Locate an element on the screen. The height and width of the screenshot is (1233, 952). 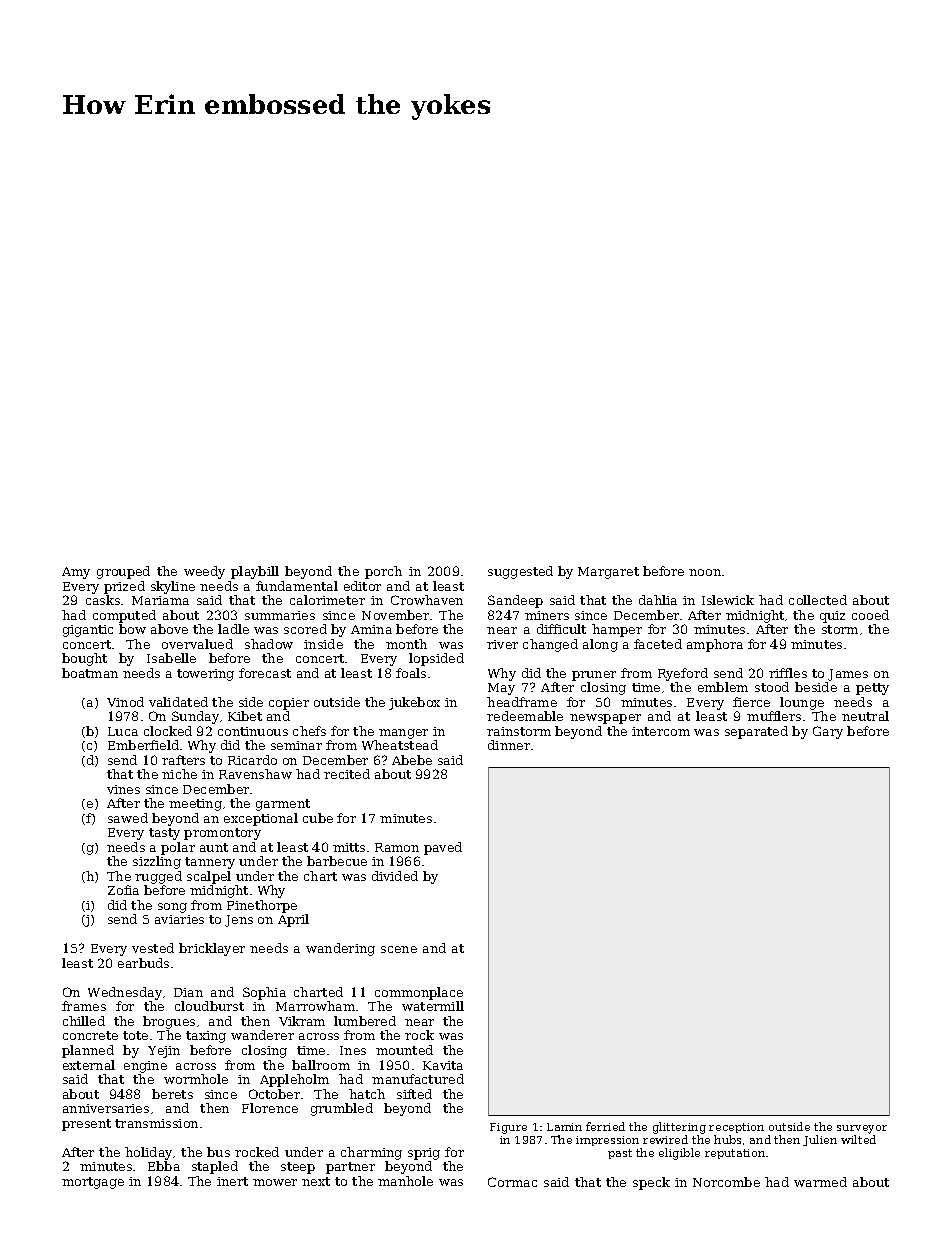
Gary is located at coordinates (828, 732).
